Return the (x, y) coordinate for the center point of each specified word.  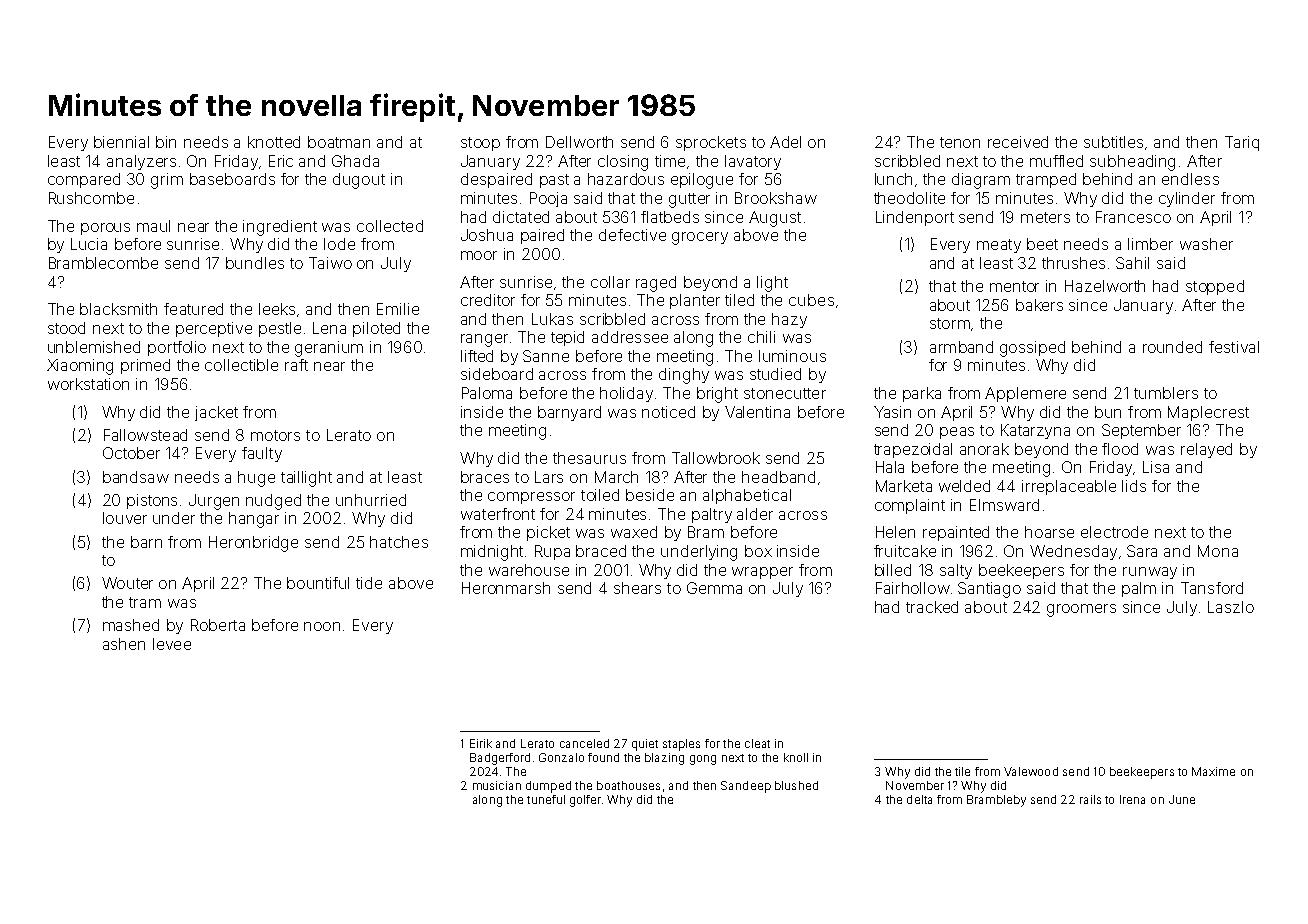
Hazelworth (1105, 286)
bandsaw (136, 477)
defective (632, 235)
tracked (932, 607)
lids (1134, 486)
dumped (548, 787)
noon (322, 626)
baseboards (232, 179)
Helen (895, 532)
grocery (700, 238)
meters (1045, 217)
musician (497, 785)
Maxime (1213, 771)
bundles (255, 263)
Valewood (1031, 771)
